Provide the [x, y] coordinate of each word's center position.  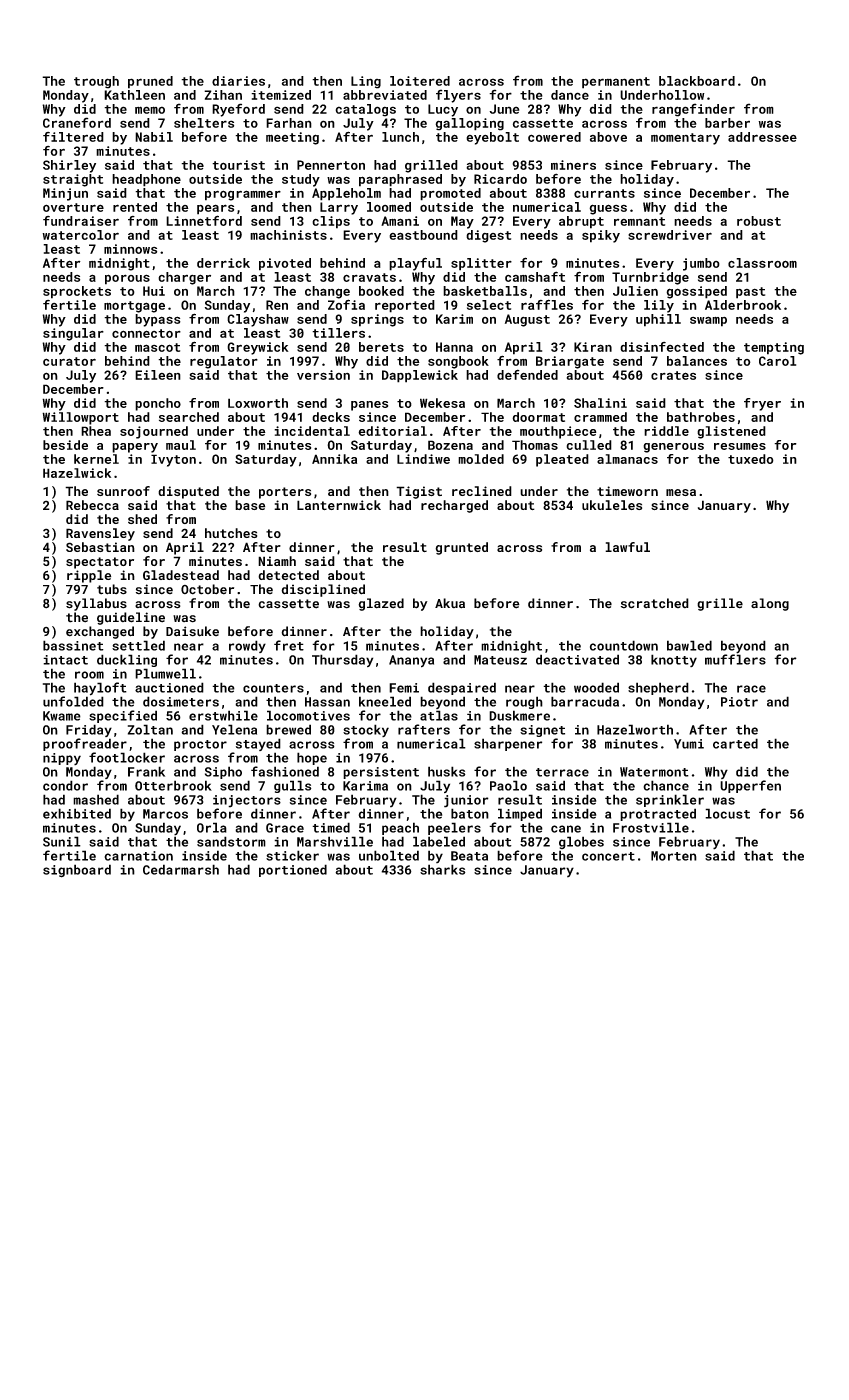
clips [331, 222]
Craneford [77, 122]
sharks [443, 869]
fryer [762, 404]
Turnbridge [650, 278]
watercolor [80, 235]
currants [604, 193]
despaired [462, 688]
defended [527, 374]
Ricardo [500, 179]
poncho [158, 404]
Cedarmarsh [181, 869]
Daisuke [192, 631]
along [770, 604]
